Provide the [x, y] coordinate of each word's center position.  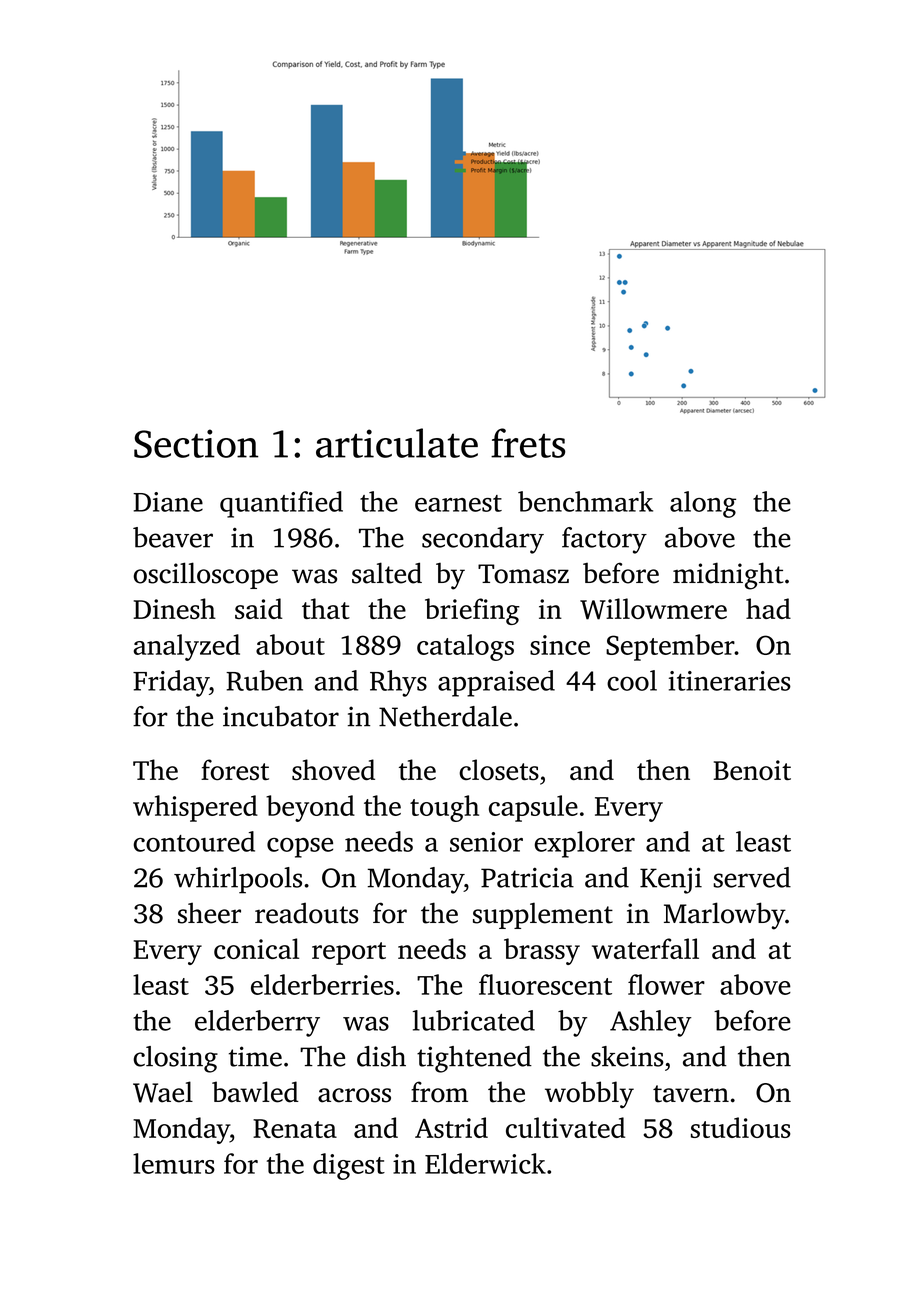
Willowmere [653, 609]
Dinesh [174, 608]
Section [196, 443]
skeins [627, 1056]
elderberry [257, 1023]
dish [381, 1056]
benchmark [585, 501]
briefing [472, 611]
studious [741, 1127]
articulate [397, 443]
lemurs [174, 1163]
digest [349, 1166]
